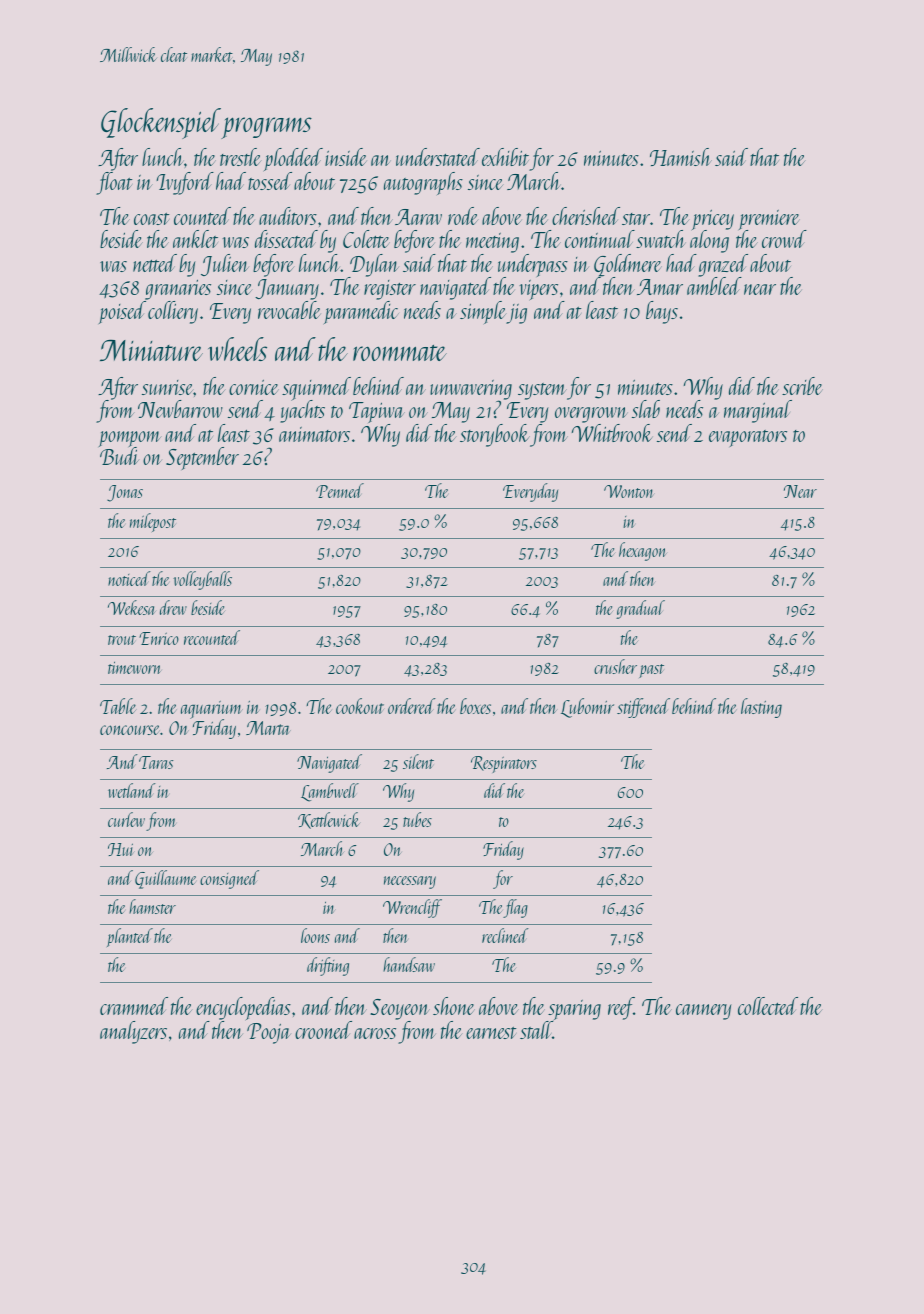 The width and height of the page is (924, 1314). Describe the element at coordinates (640, 609) in the page. I see `gradual` at that location.
